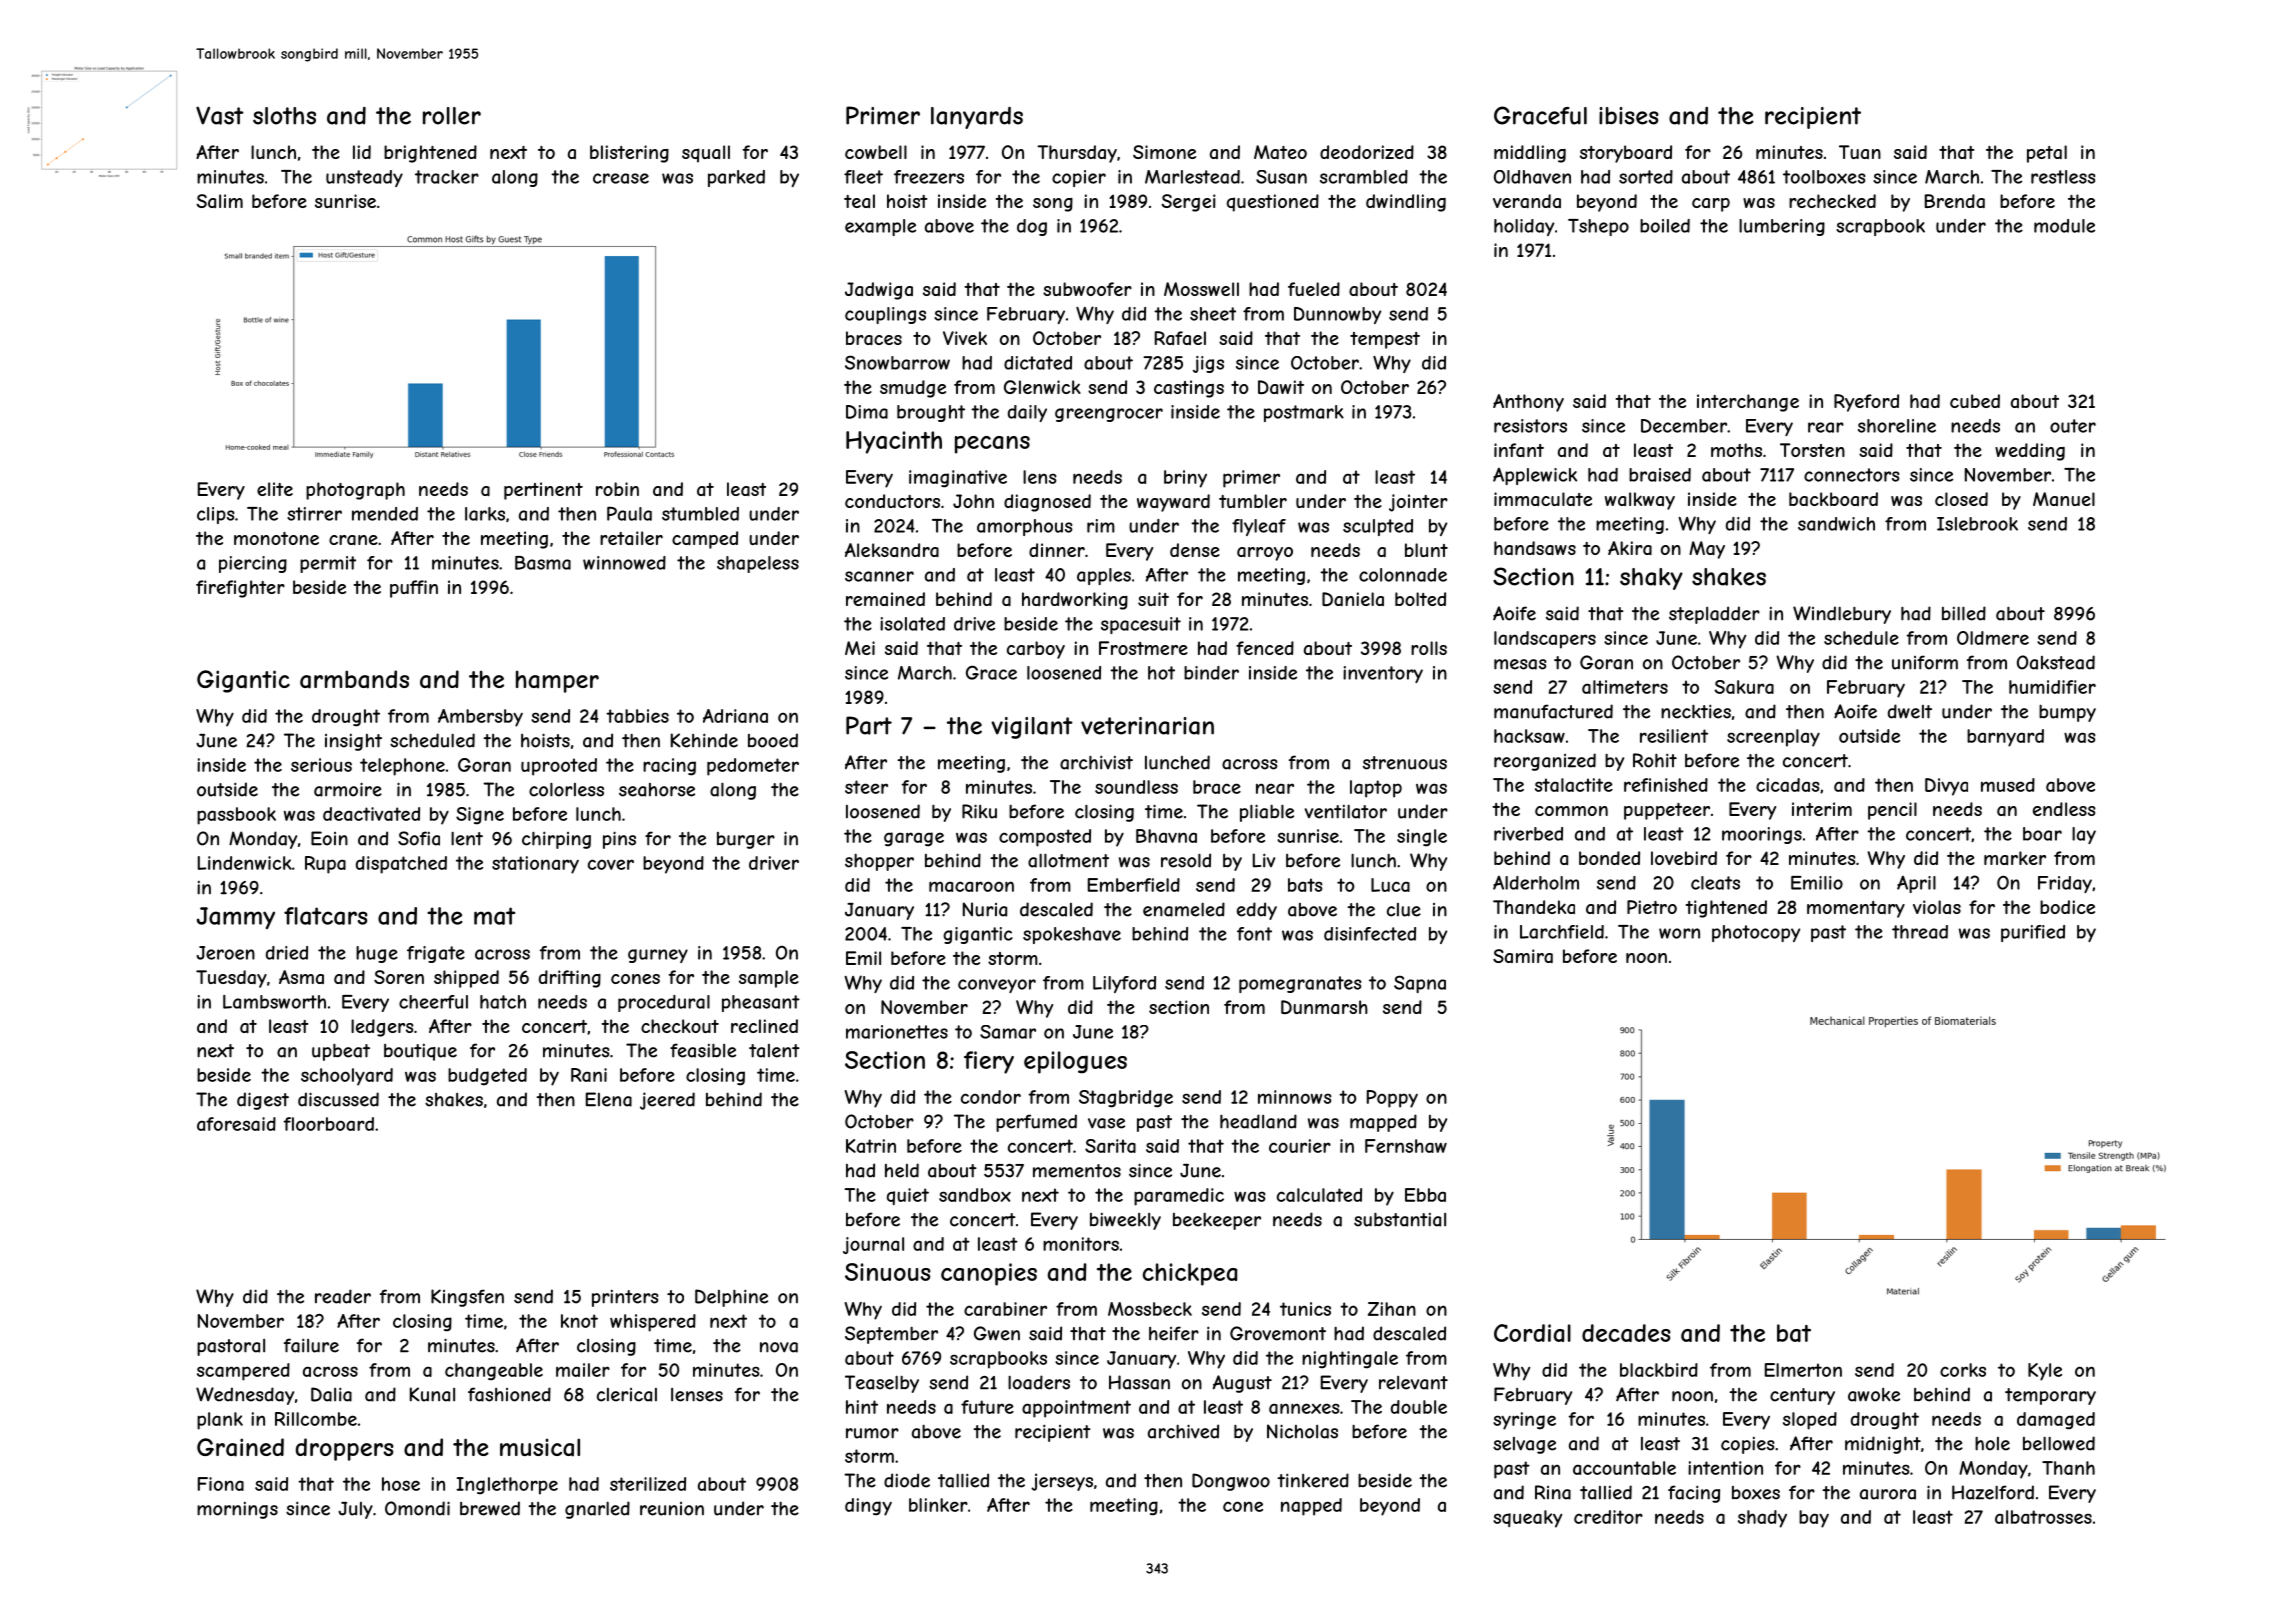 This screenshot has height=1620, width=2292. I want to click on purified, so click(2033, 933).
